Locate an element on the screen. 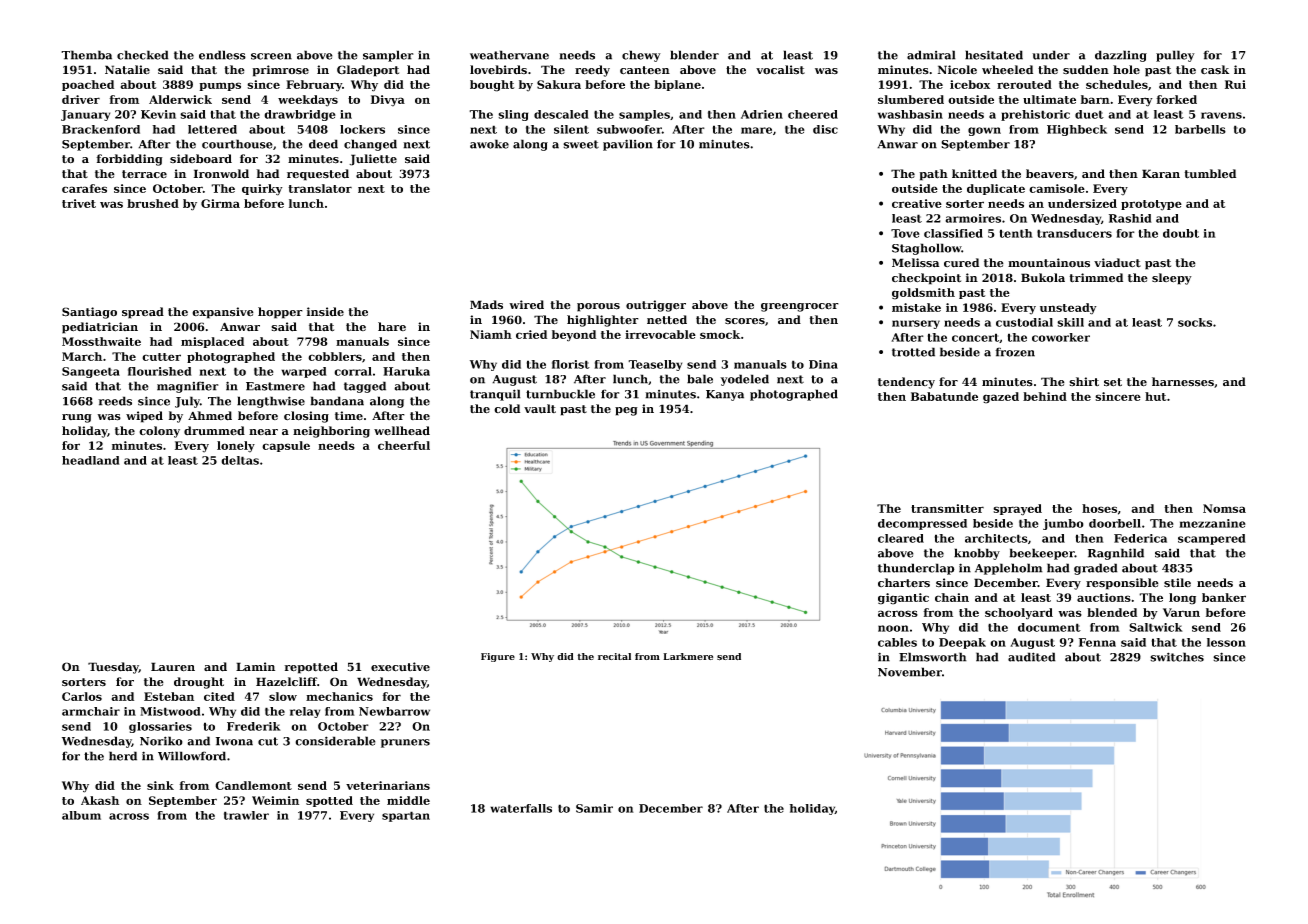 This screenshot has width=1308, height=924. weathervane is located at coordinates (509, 55).
